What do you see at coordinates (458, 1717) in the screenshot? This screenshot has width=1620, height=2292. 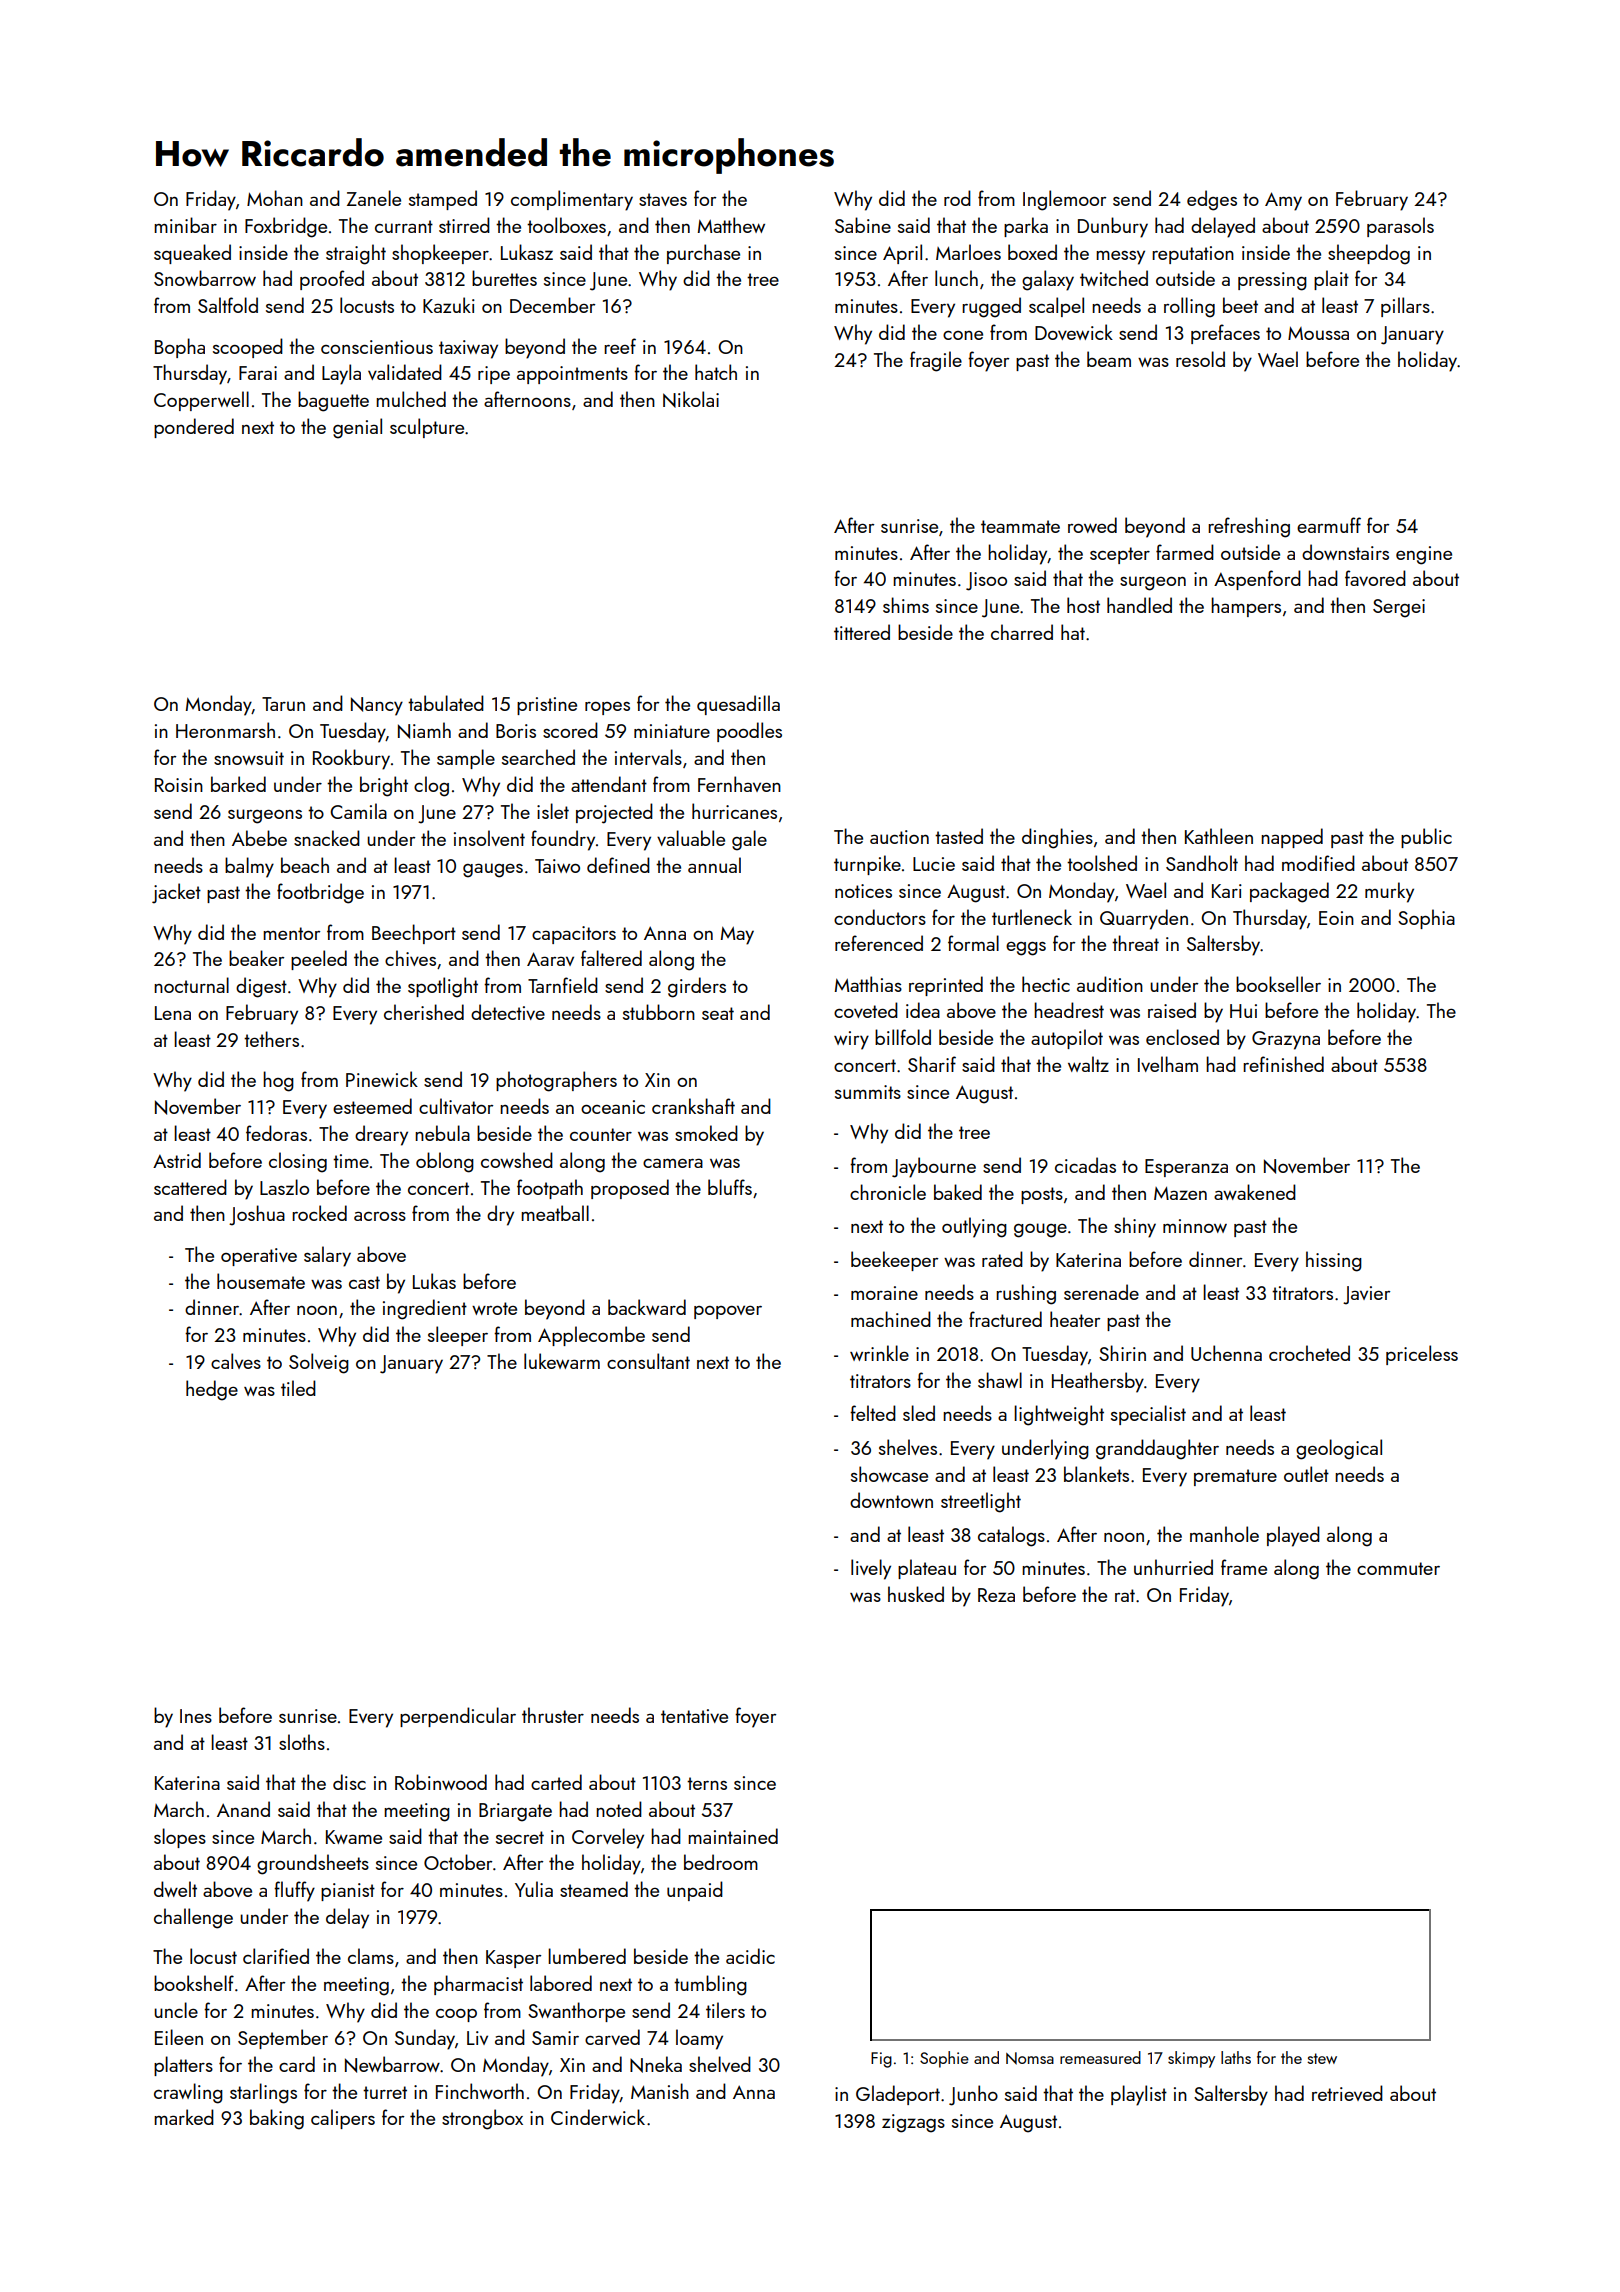 I see `perpendicular` at bounding box center [458, 1717].
